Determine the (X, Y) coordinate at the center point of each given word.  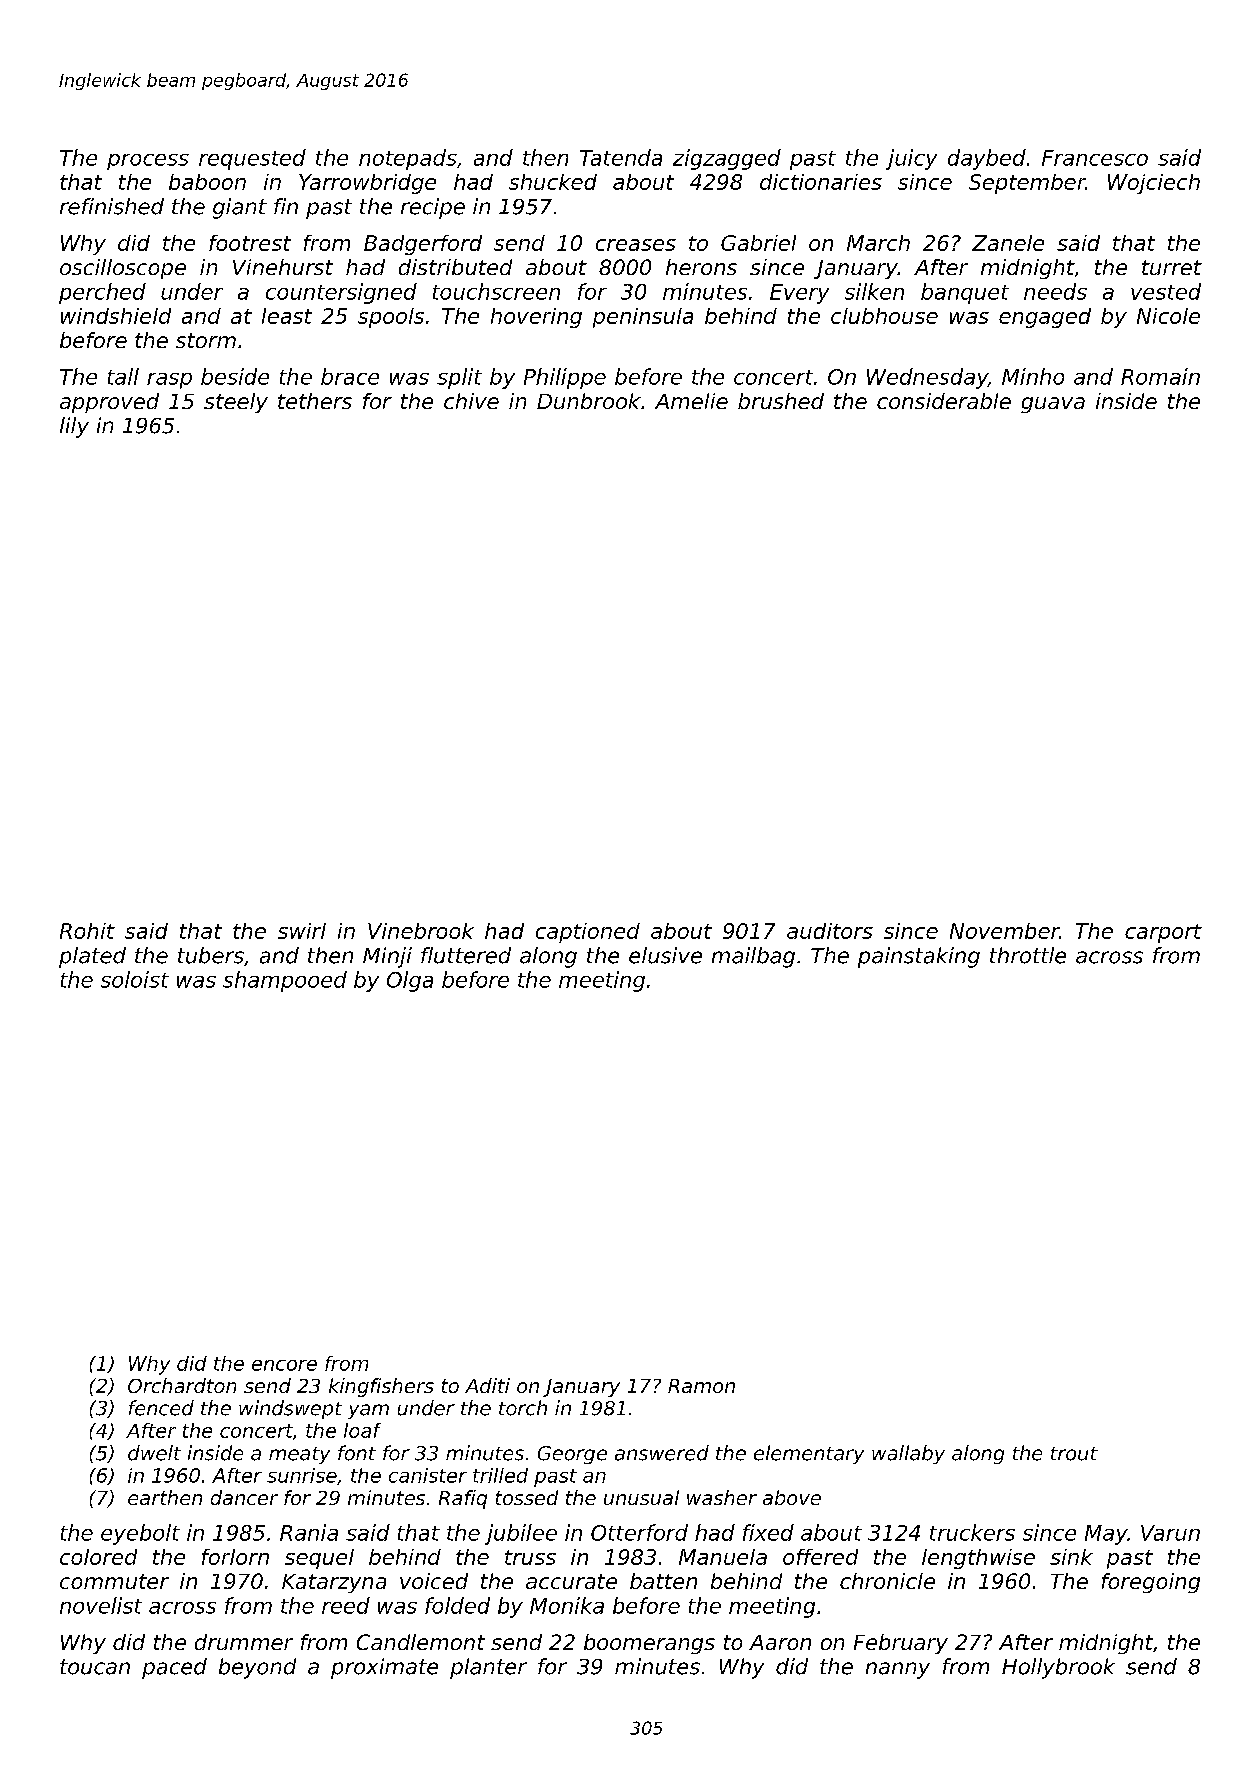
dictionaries (821, 182)
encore (284, 1365)
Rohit (87, 931)
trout (1074, 1454)
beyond (257, 1668)
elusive (665, 955)
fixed (768, 1532)
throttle (1028, 955)
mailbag (753, 957)
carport (1163, 933)
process (148, 162)
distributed (455, 267)
